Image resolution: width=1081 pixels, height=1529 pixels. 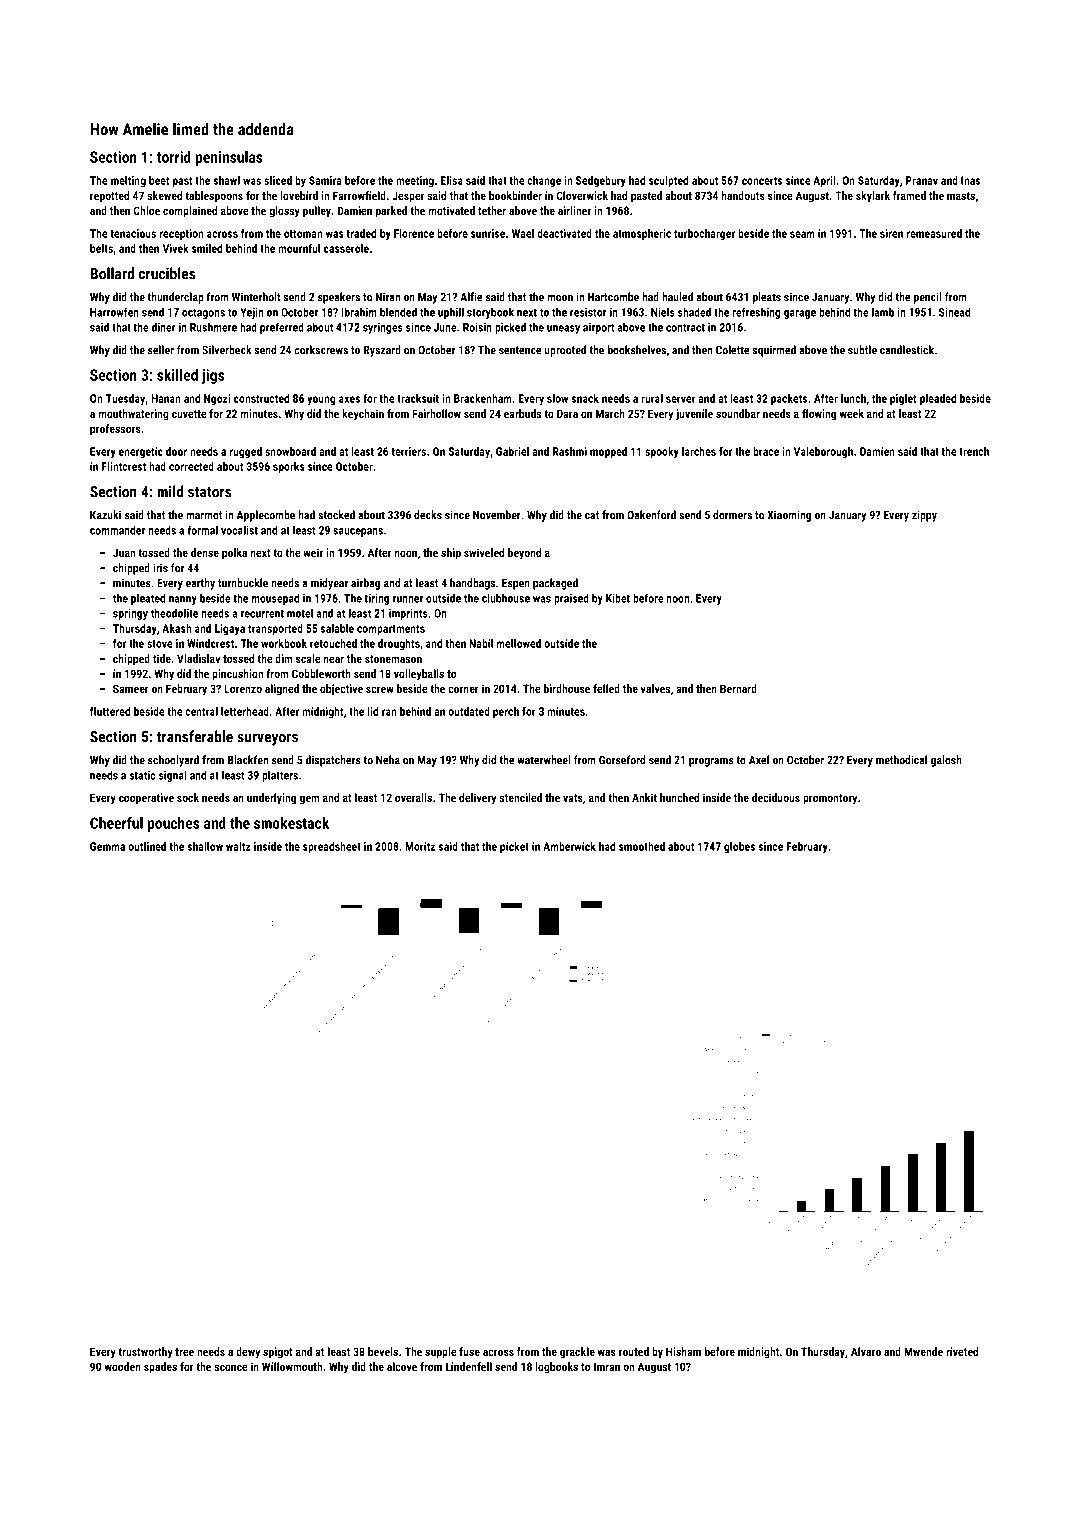 I want to click on lamb, so click(x=883, y=312).
